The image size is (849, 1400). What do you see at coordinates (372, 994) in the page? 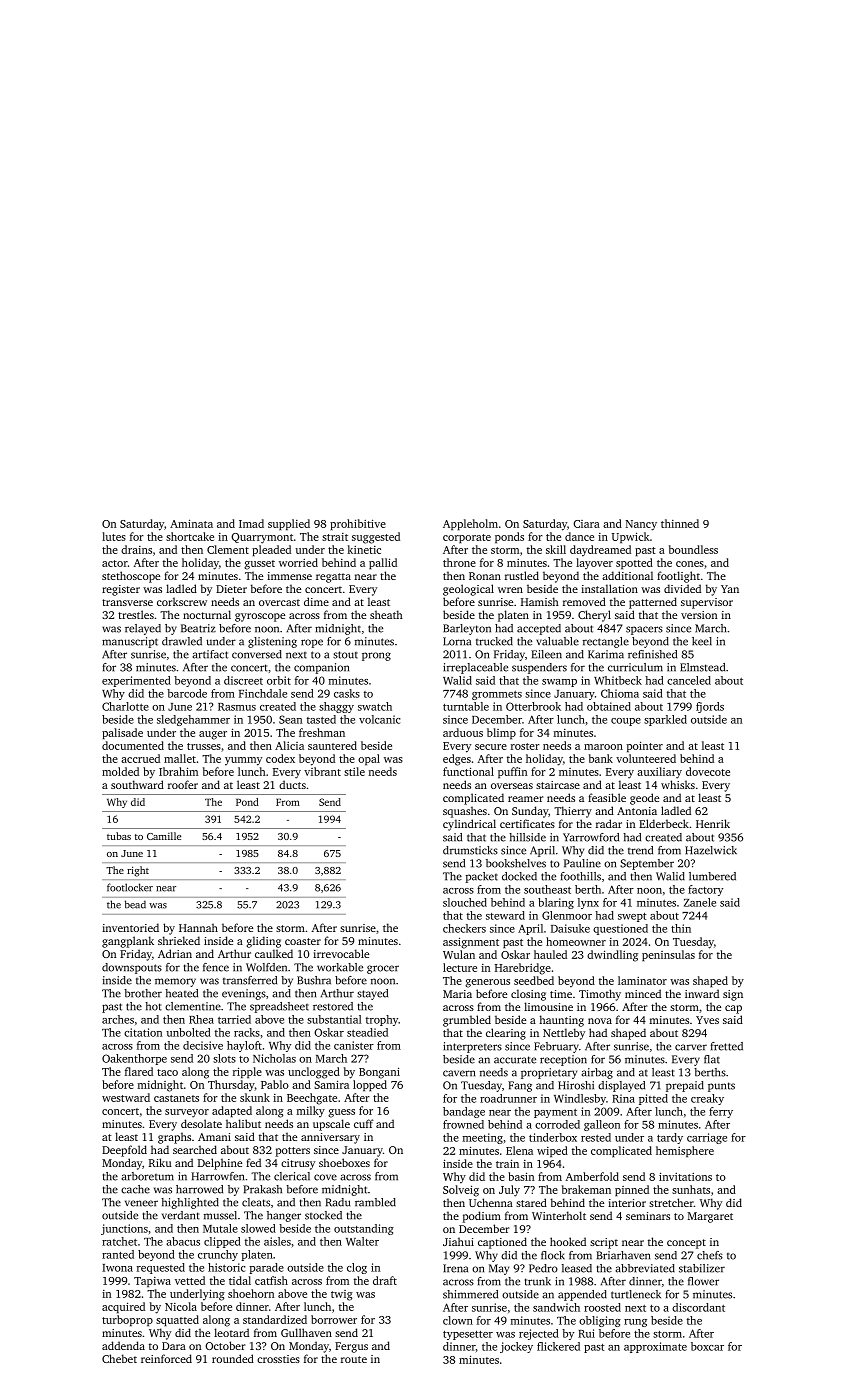
I see `stayed` at bounding box center [372, 994].
